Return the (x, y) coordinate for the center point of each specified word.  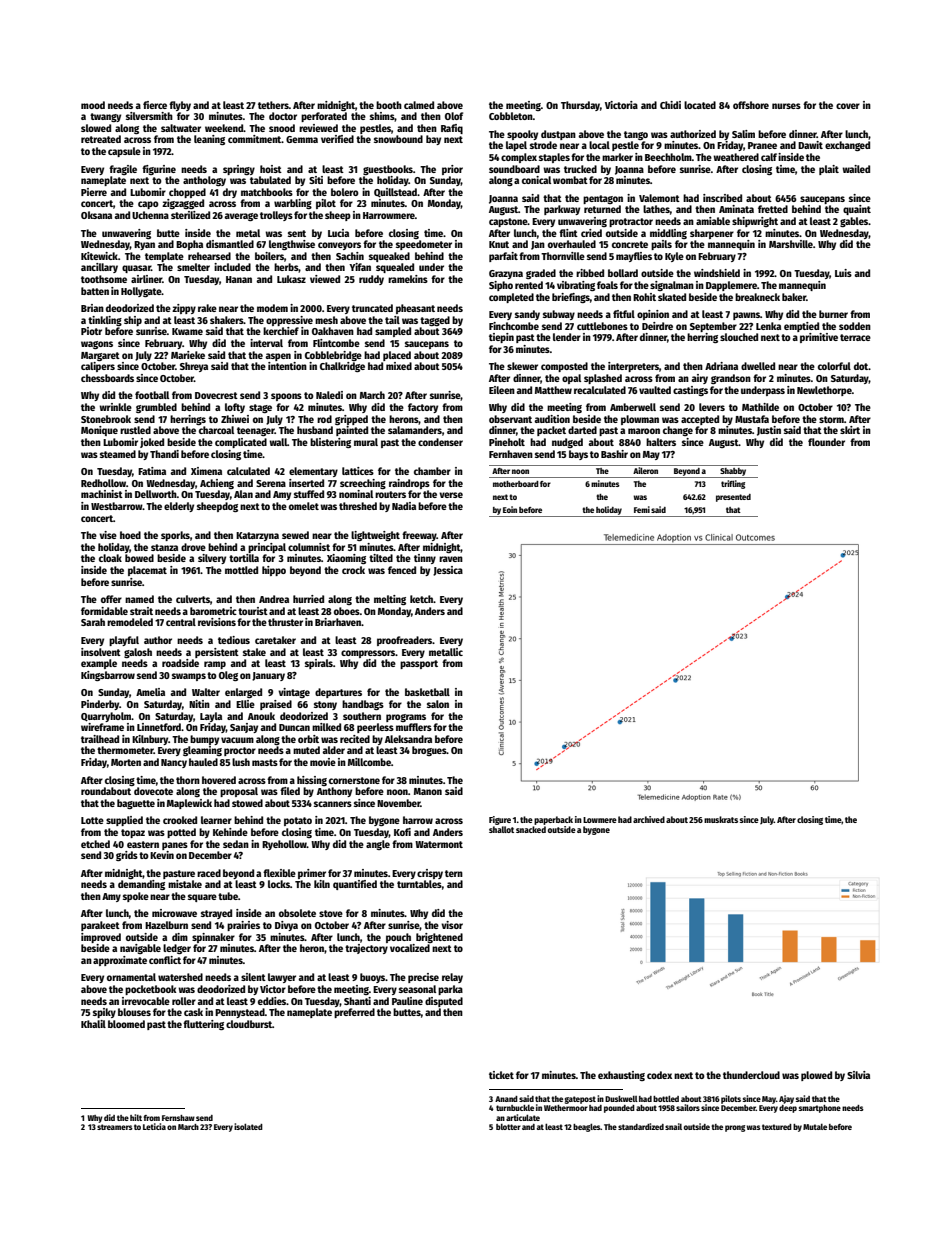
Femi (642, 509)
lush (241, 762)
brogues (429, 751)
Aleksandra (408, 739)
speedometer (424, 245)
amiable (713, 221)
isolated (248, 1126)
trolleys (276, 216)
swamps (189, 677)
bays (578, 455)
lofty (235, 408)
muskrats (721, 819)
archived (649, 819)
